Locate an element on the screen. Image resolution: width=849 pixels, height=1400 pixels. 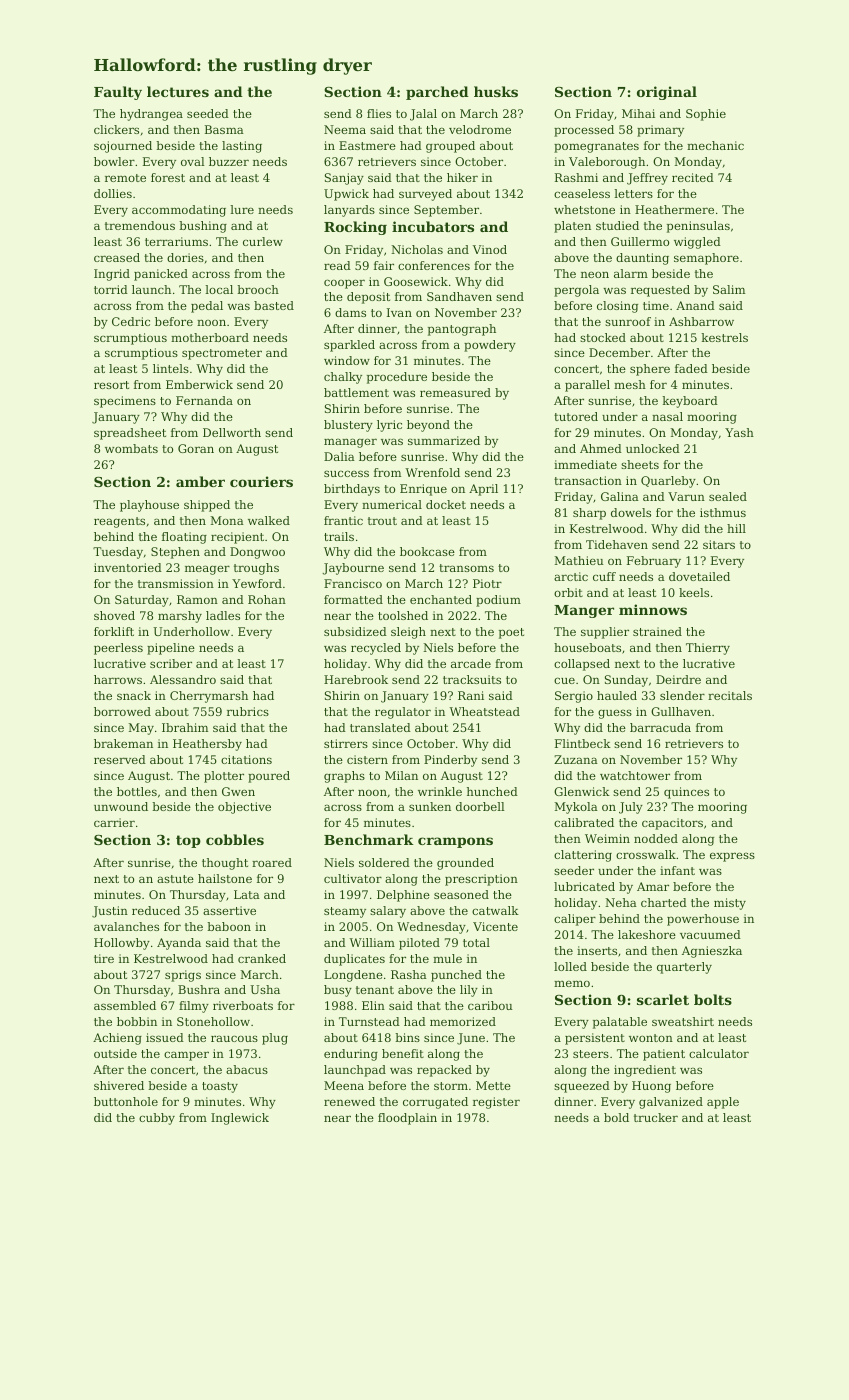
original is located at coordinates (667, 93).
